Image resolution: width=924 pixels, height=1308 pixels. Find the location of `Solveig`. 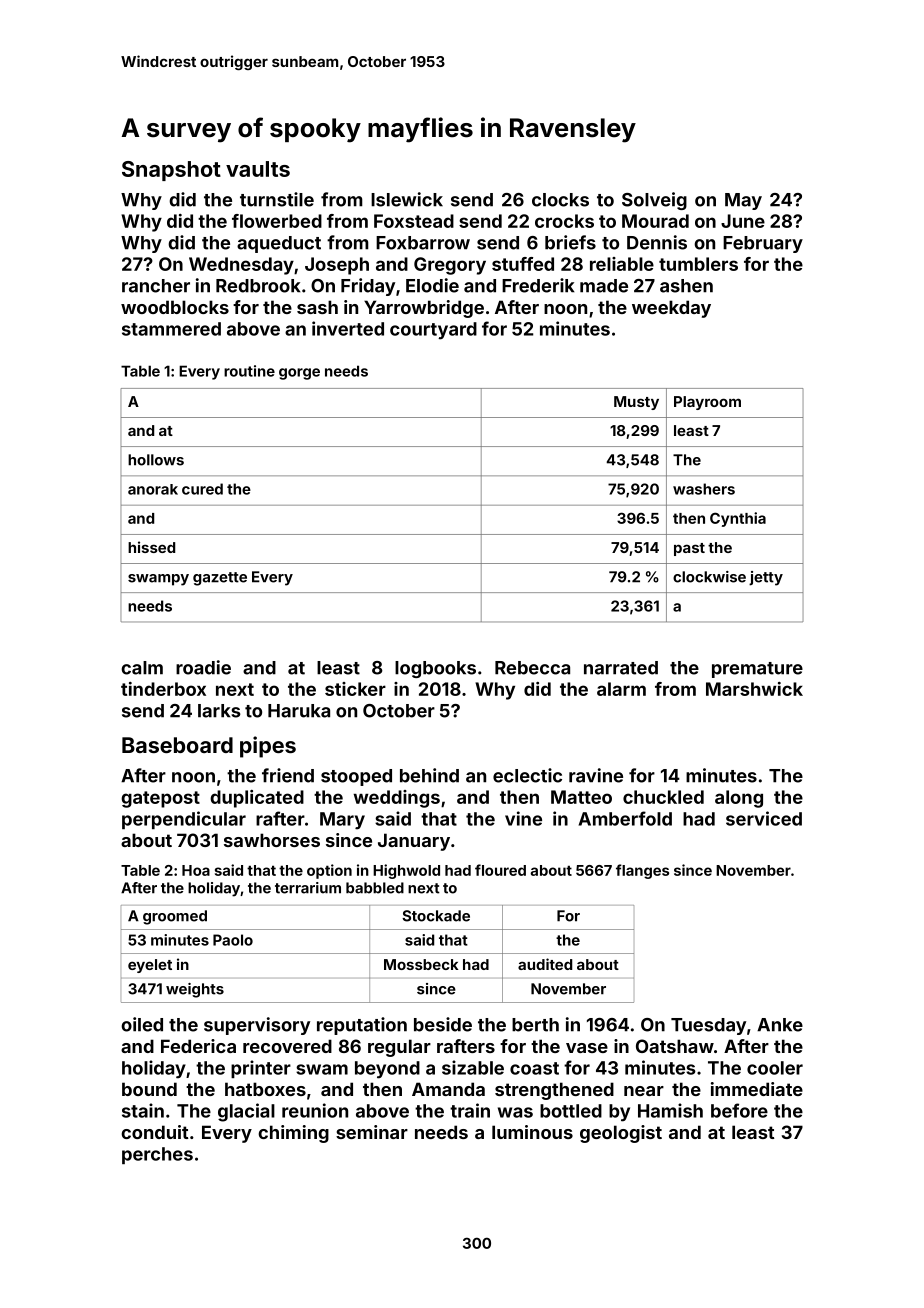

Solveig is located at coordinates (654, 201).
